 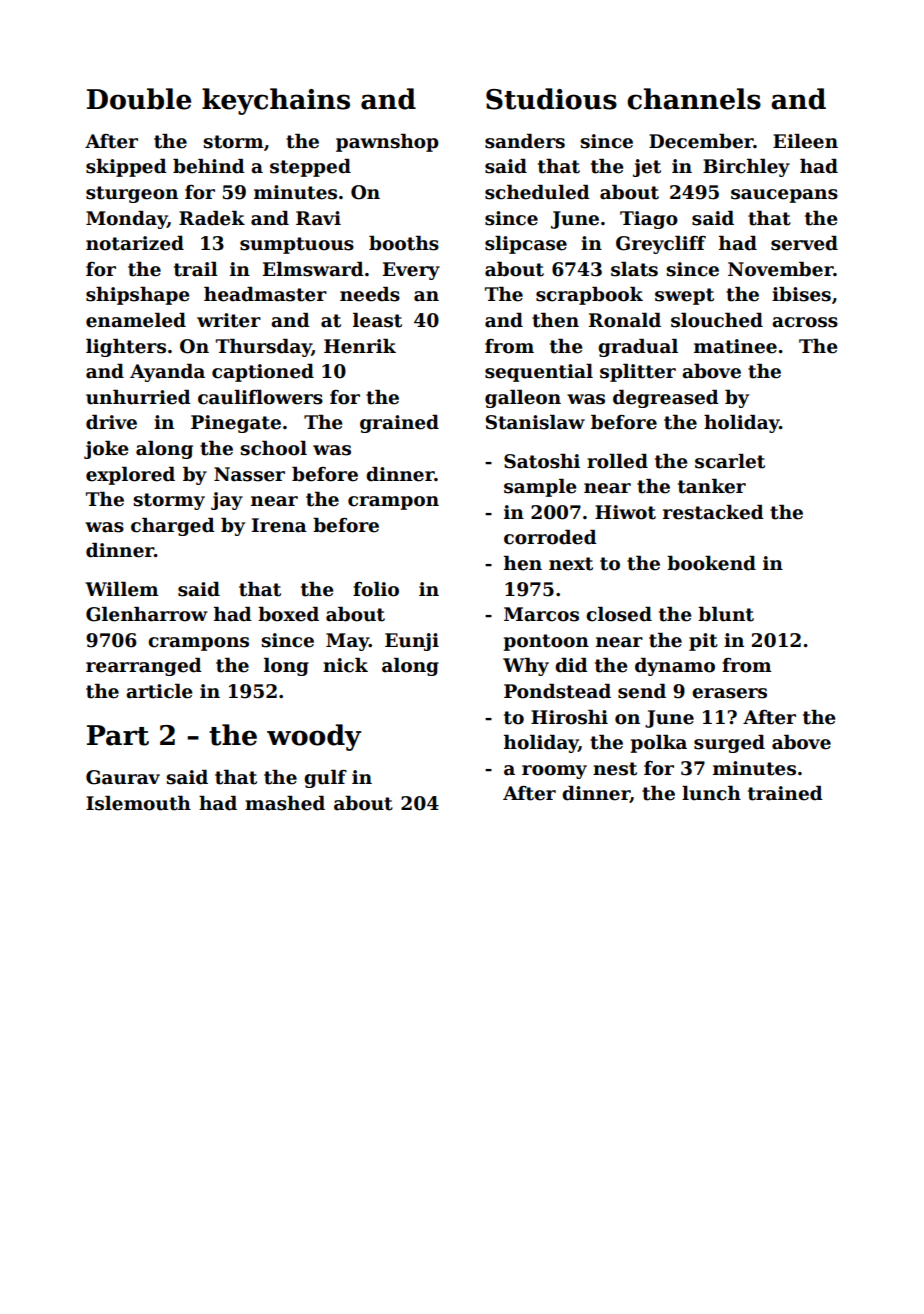 I want to click on Hiroshi, so click(x=569, y=717).
